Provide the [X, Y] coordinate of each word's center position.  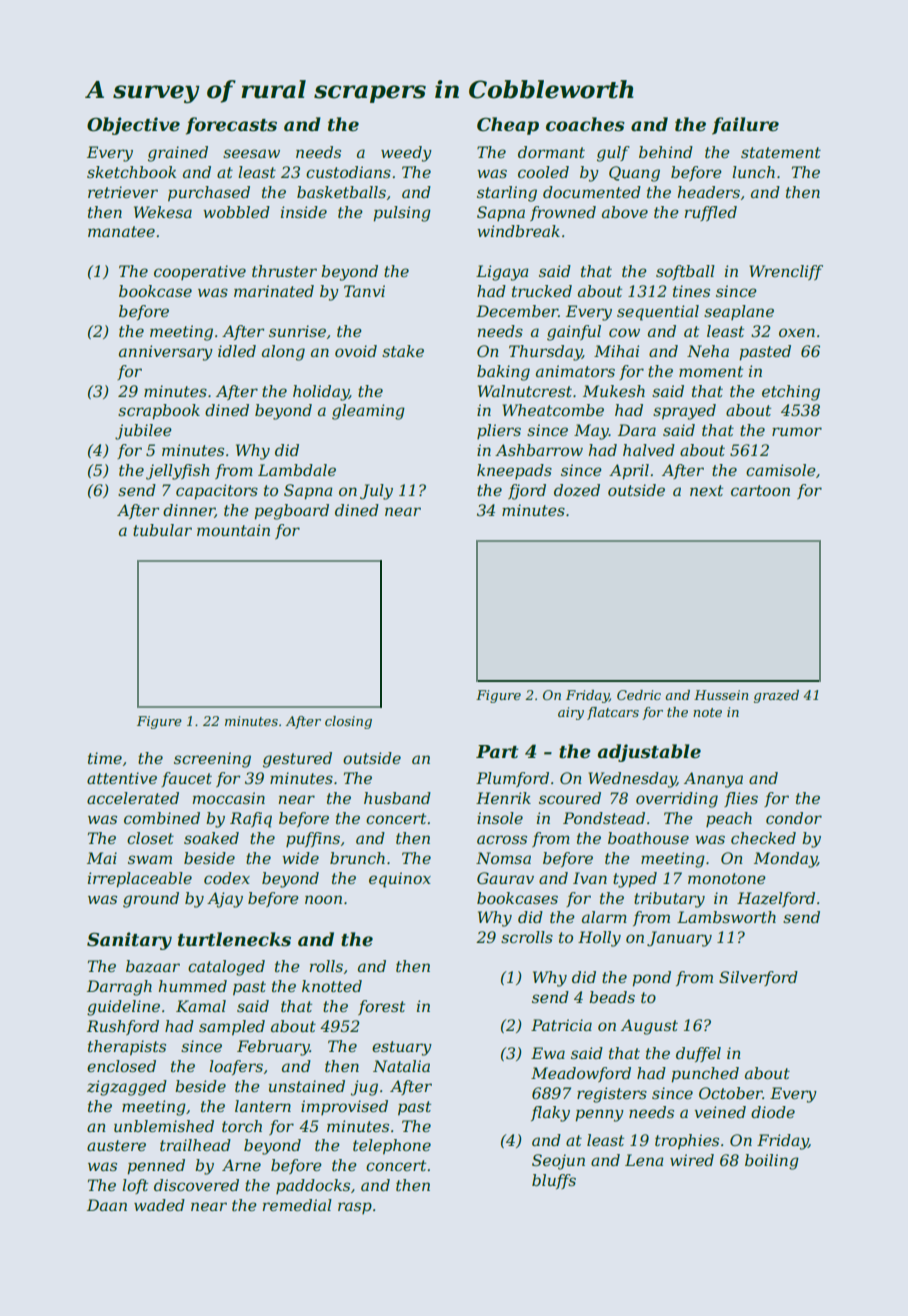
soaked [211, 838]
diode [773, 1112]
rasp [355, 1208]
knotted [332, 986]
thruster [284, 271]
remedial [297, 1205]
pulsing [402, 214]
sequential [658, 313]
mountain [233, 530]
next [706, 490]
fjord [527, 492]
